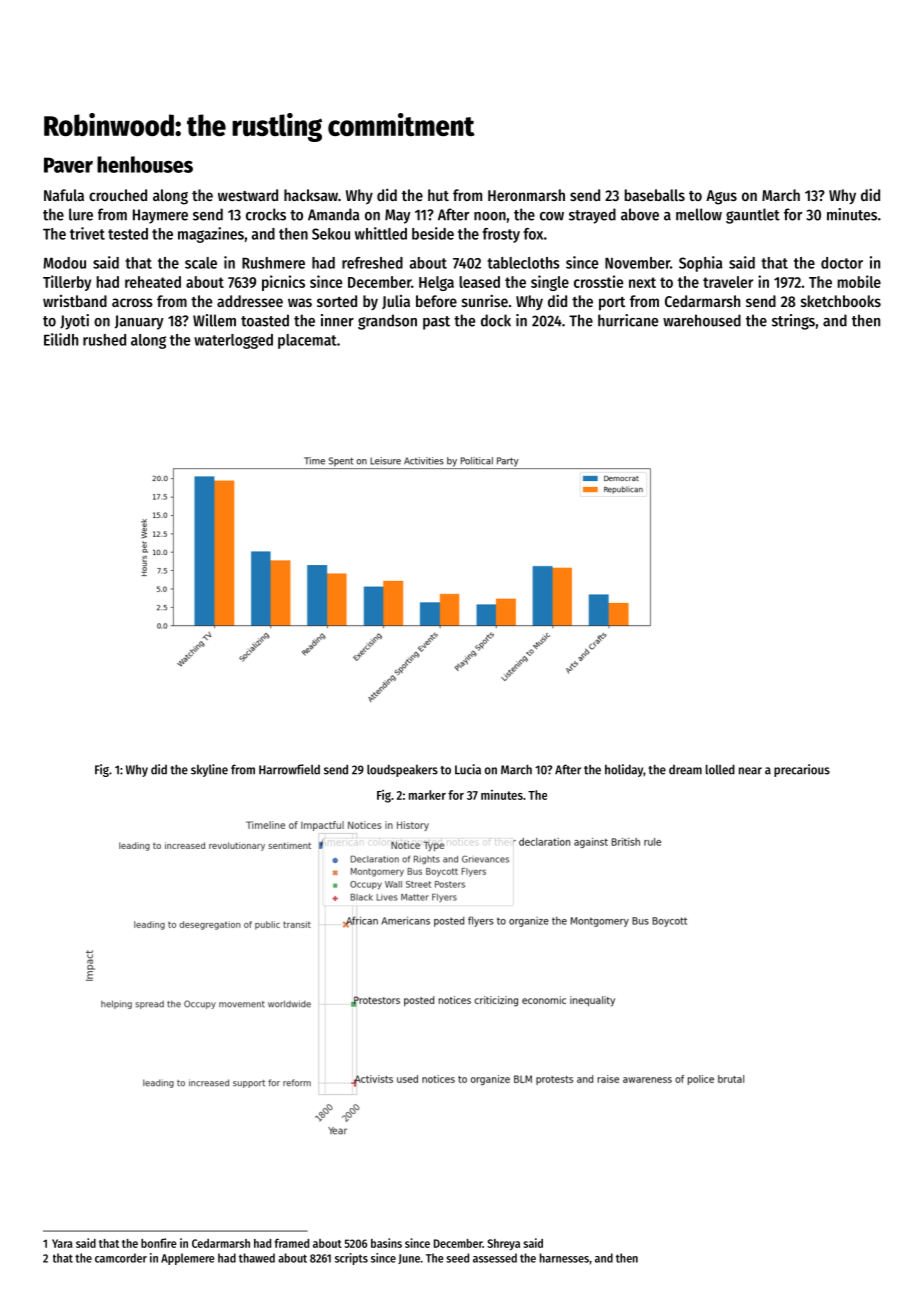  What do you see at coordinates (438, 195) in the screenshot?
I see `hut` at bounding box center [438, 195].
